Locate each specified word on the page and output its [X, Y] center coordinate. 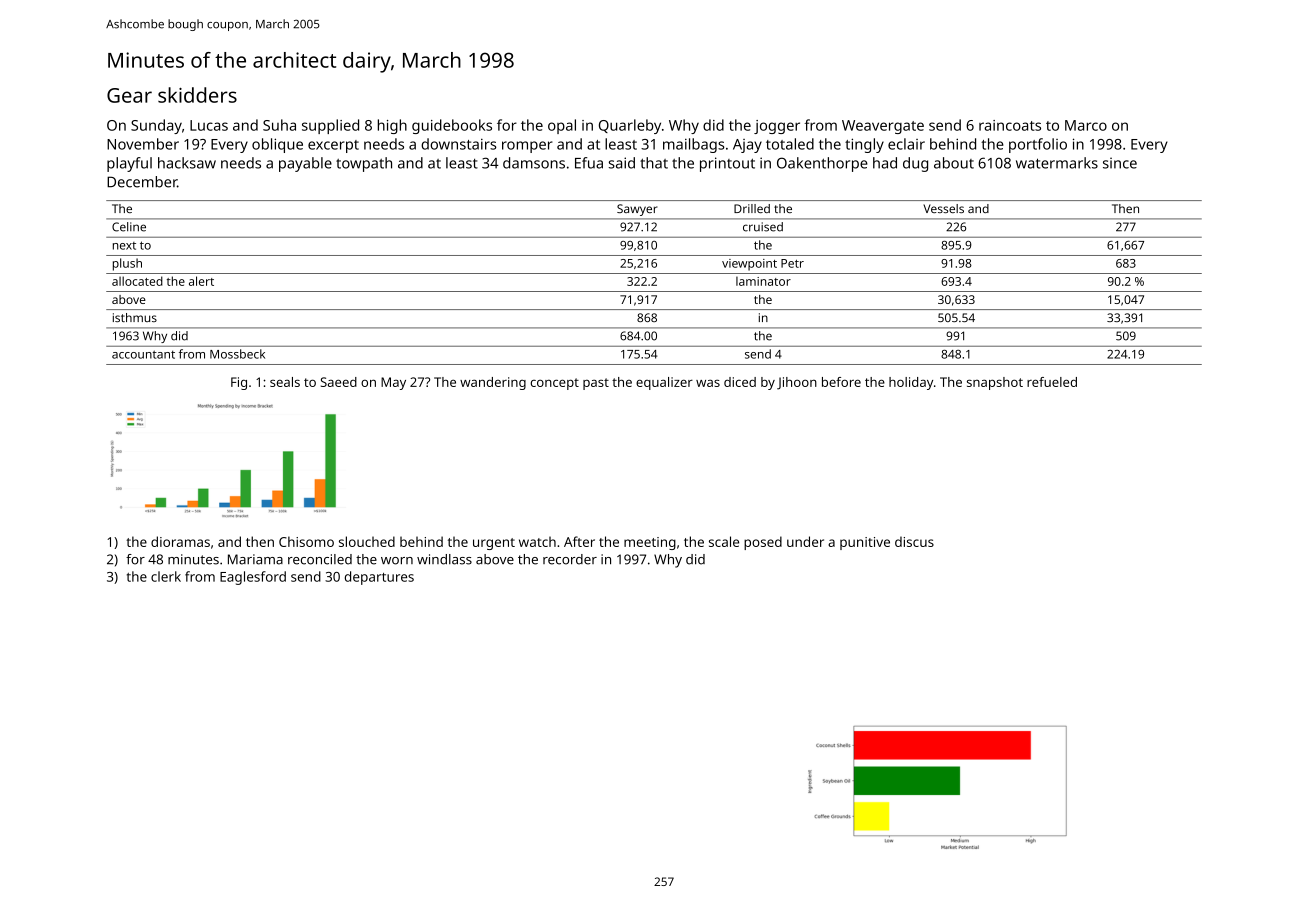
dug [915, 164]
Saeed [339, 382]
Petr [792, 263]
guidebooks [452, 126]
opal [562, 126]
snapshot [995, 383]
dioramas [180, 541]
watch [537, 541]
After [579, 541]
